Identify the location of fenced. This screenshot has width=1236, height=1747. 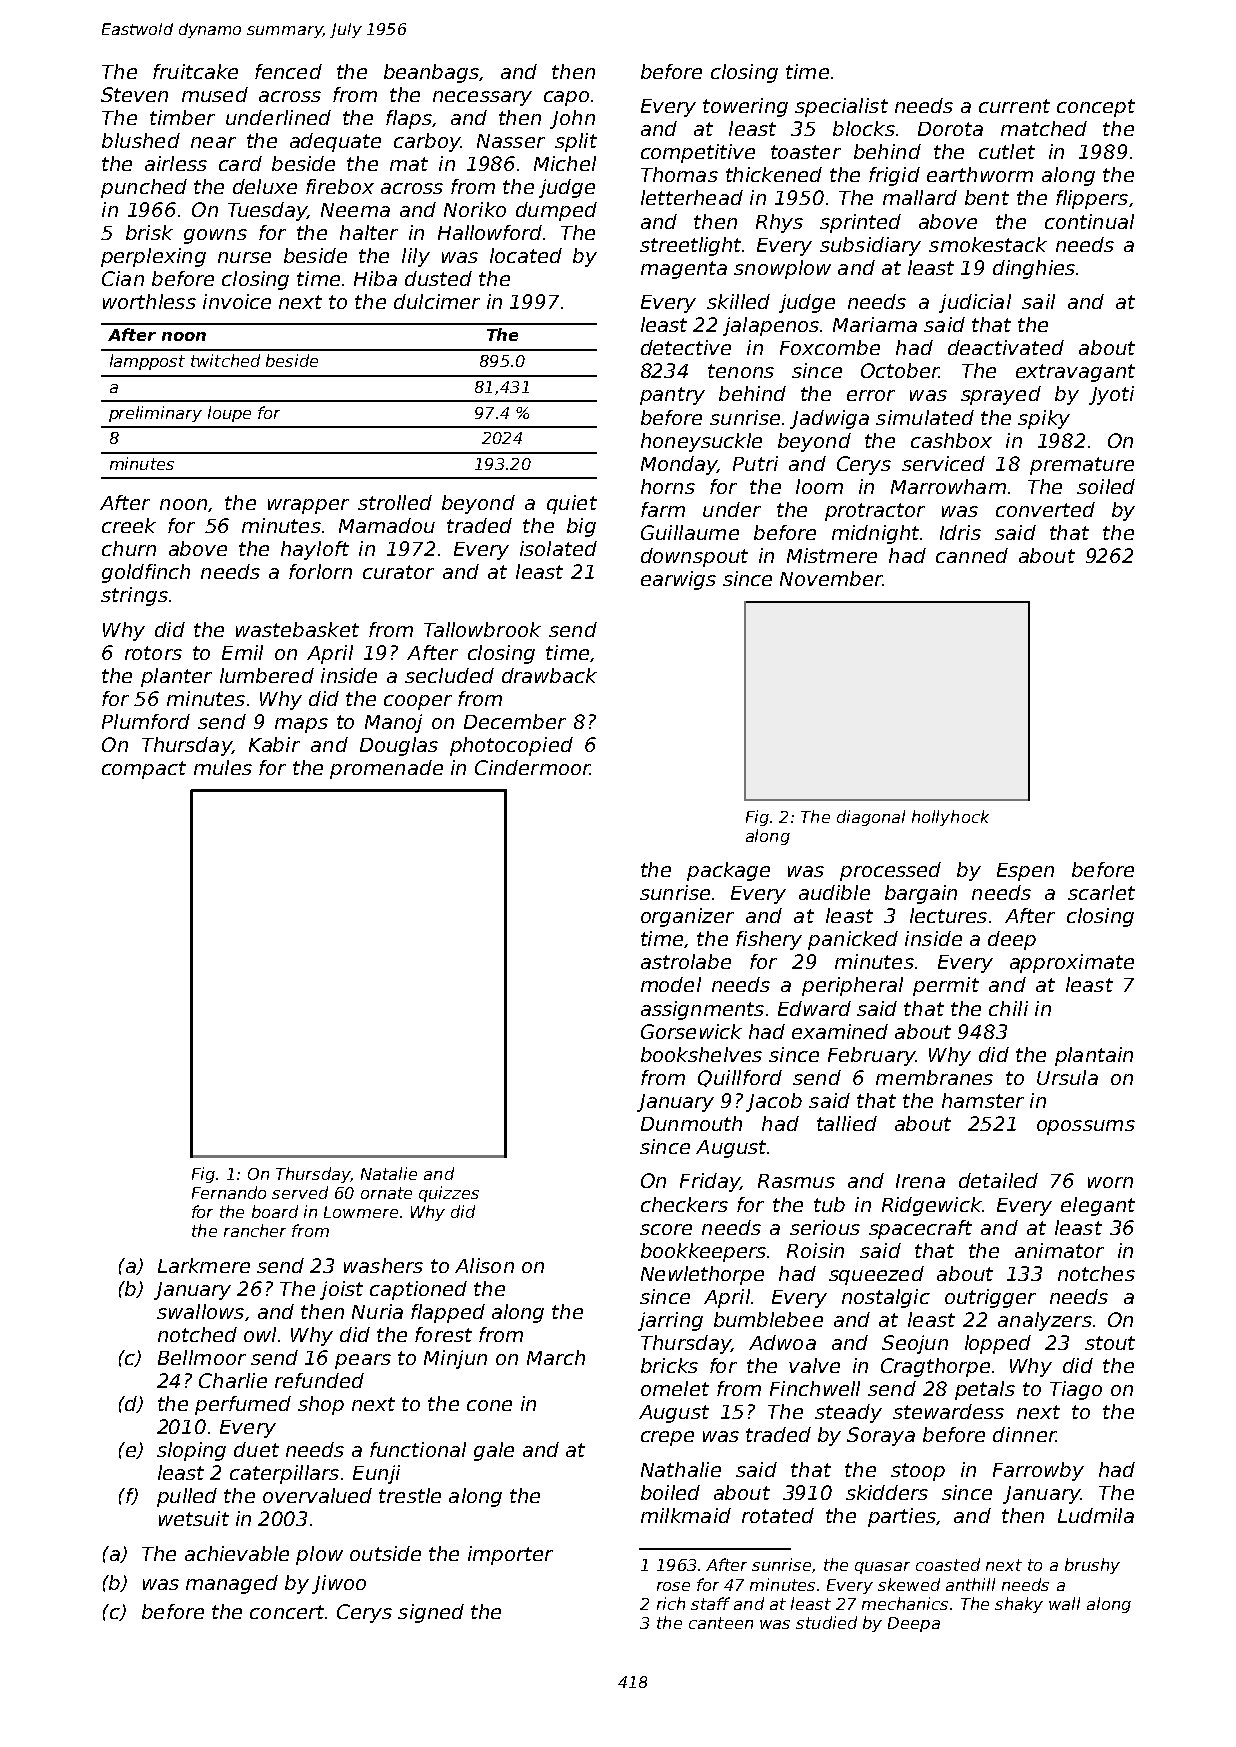
(288, 71).
